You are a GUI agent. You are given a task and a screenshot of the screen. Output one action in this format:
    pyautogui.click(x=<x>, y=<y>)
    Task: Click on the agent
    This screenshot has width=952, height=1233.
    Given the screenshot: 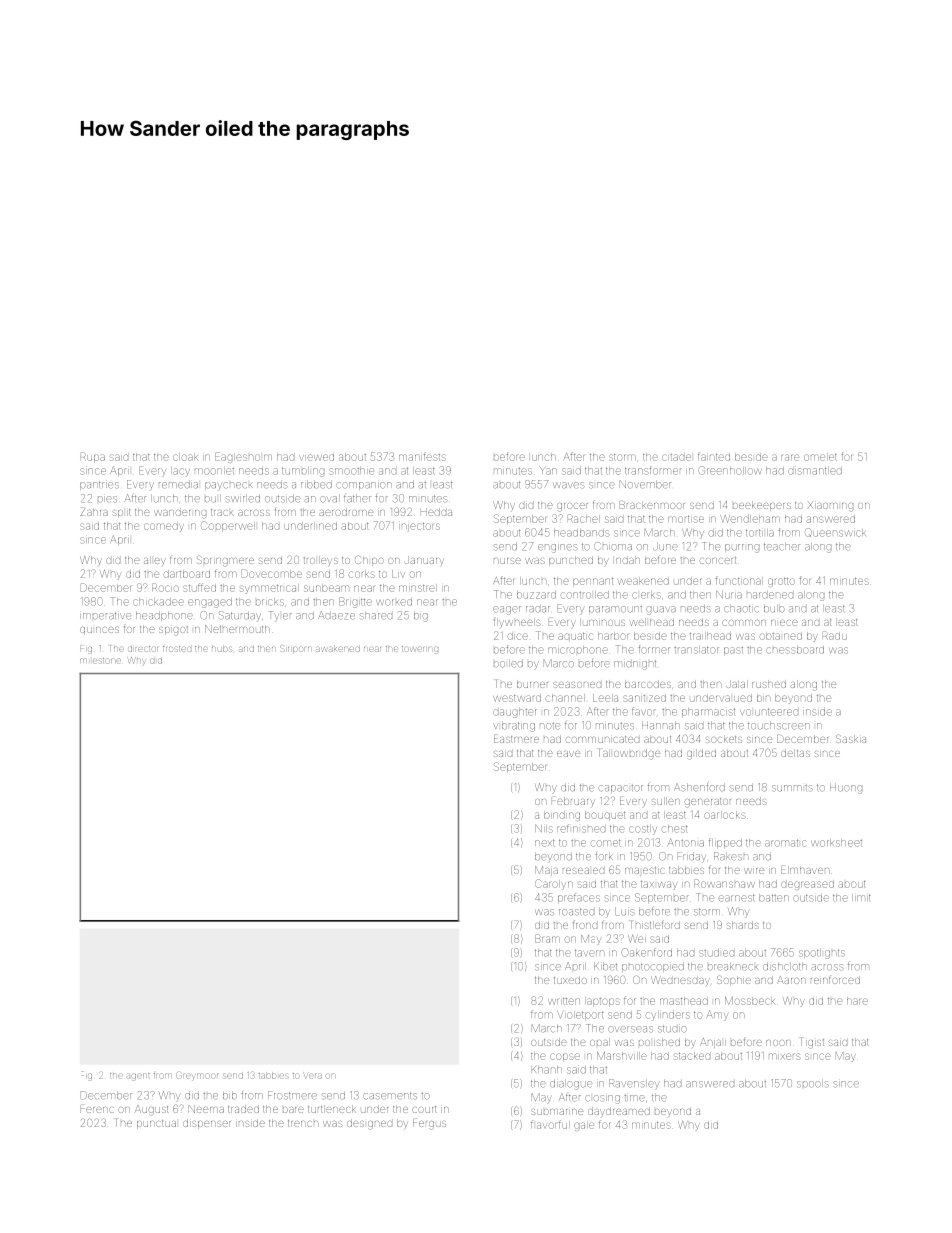 What is the action you would take?
    pyautogui.click(x=138, y=1077)
